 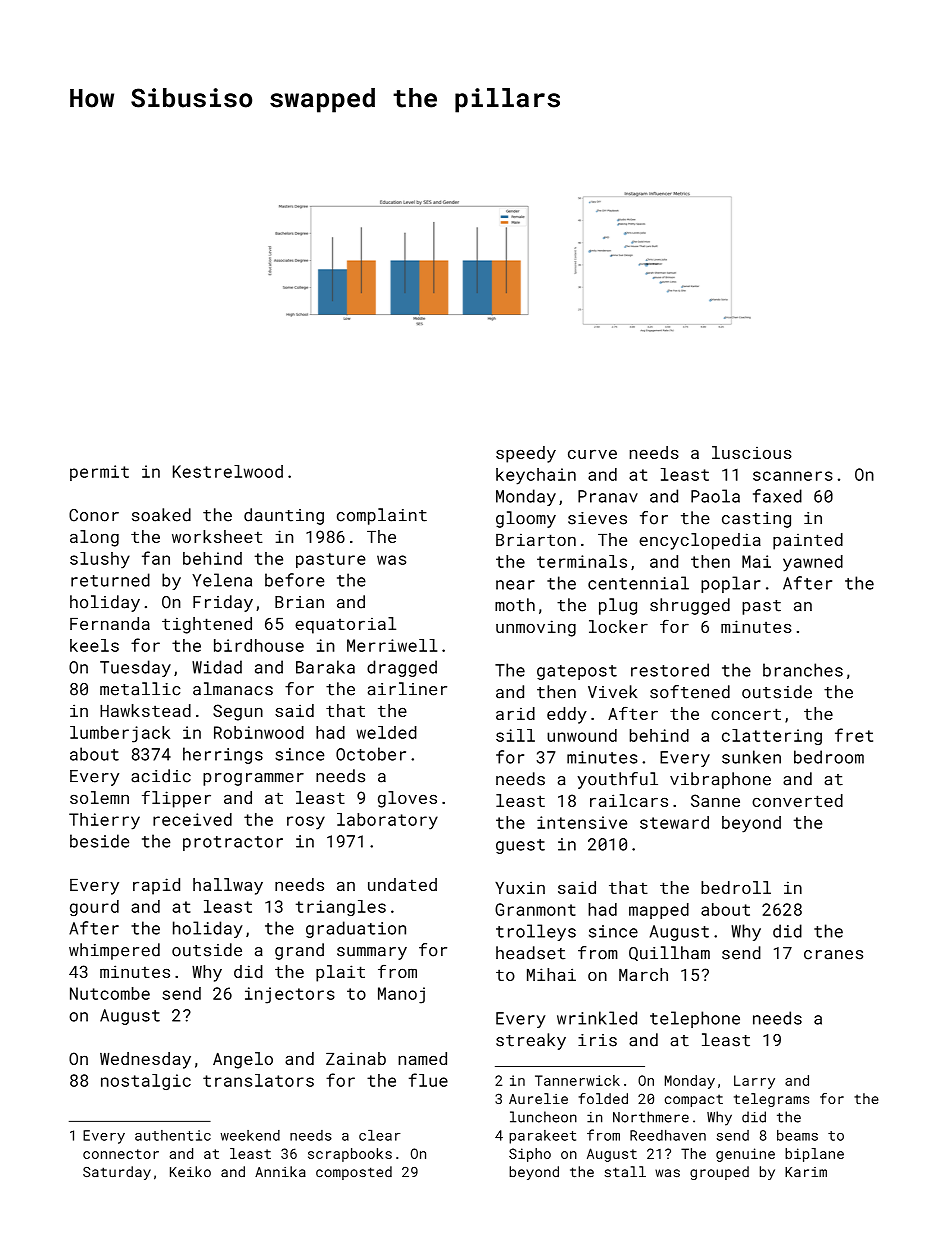 I want to click on nostalgic, so click(x=146, y=1082).
